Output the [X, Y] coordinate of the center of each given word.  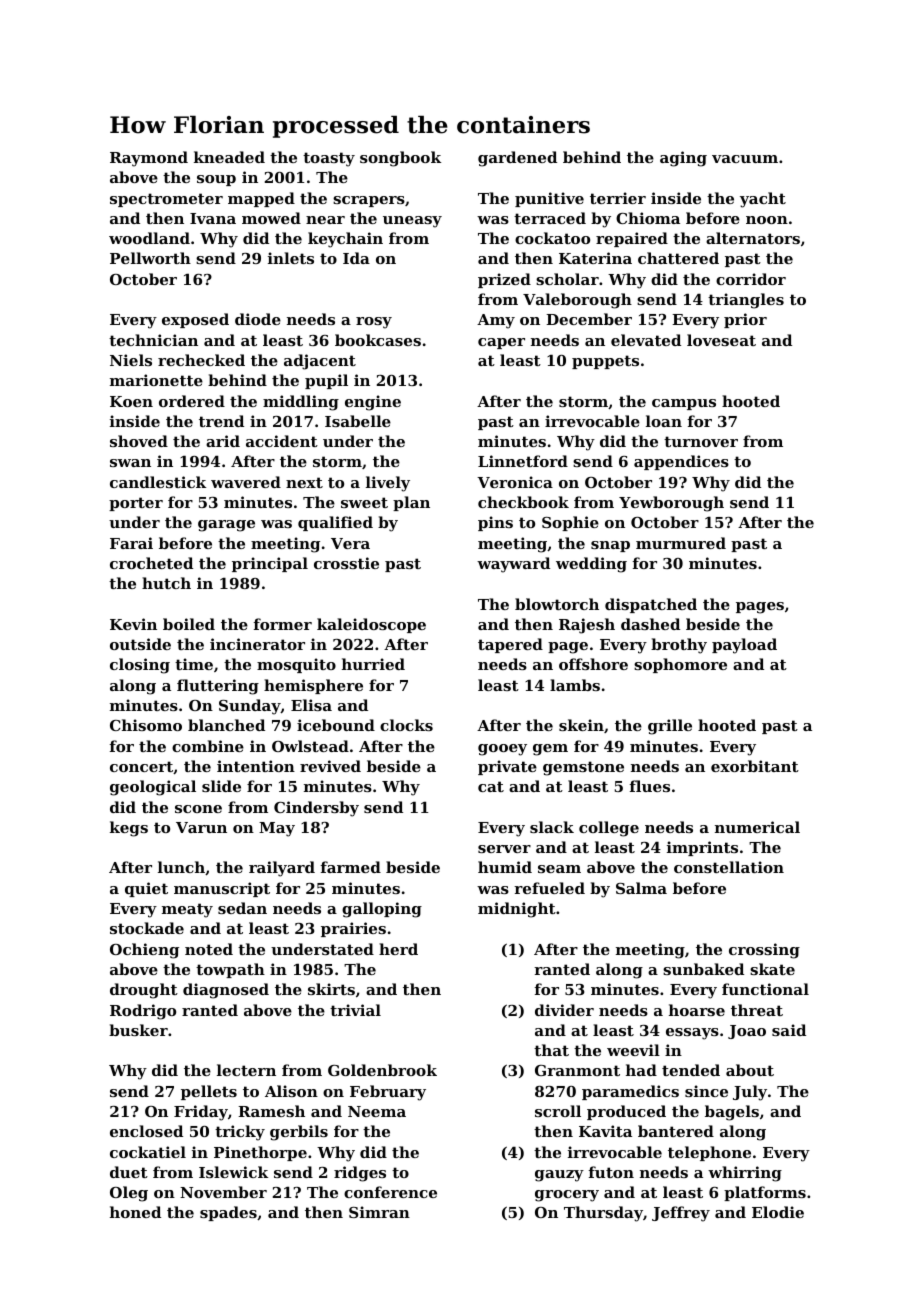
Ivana [213, 218]
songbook [400, 159]
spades [228, 1213]
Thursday [603, 1214]
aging [683, 159]
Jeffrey [681, 1214]
